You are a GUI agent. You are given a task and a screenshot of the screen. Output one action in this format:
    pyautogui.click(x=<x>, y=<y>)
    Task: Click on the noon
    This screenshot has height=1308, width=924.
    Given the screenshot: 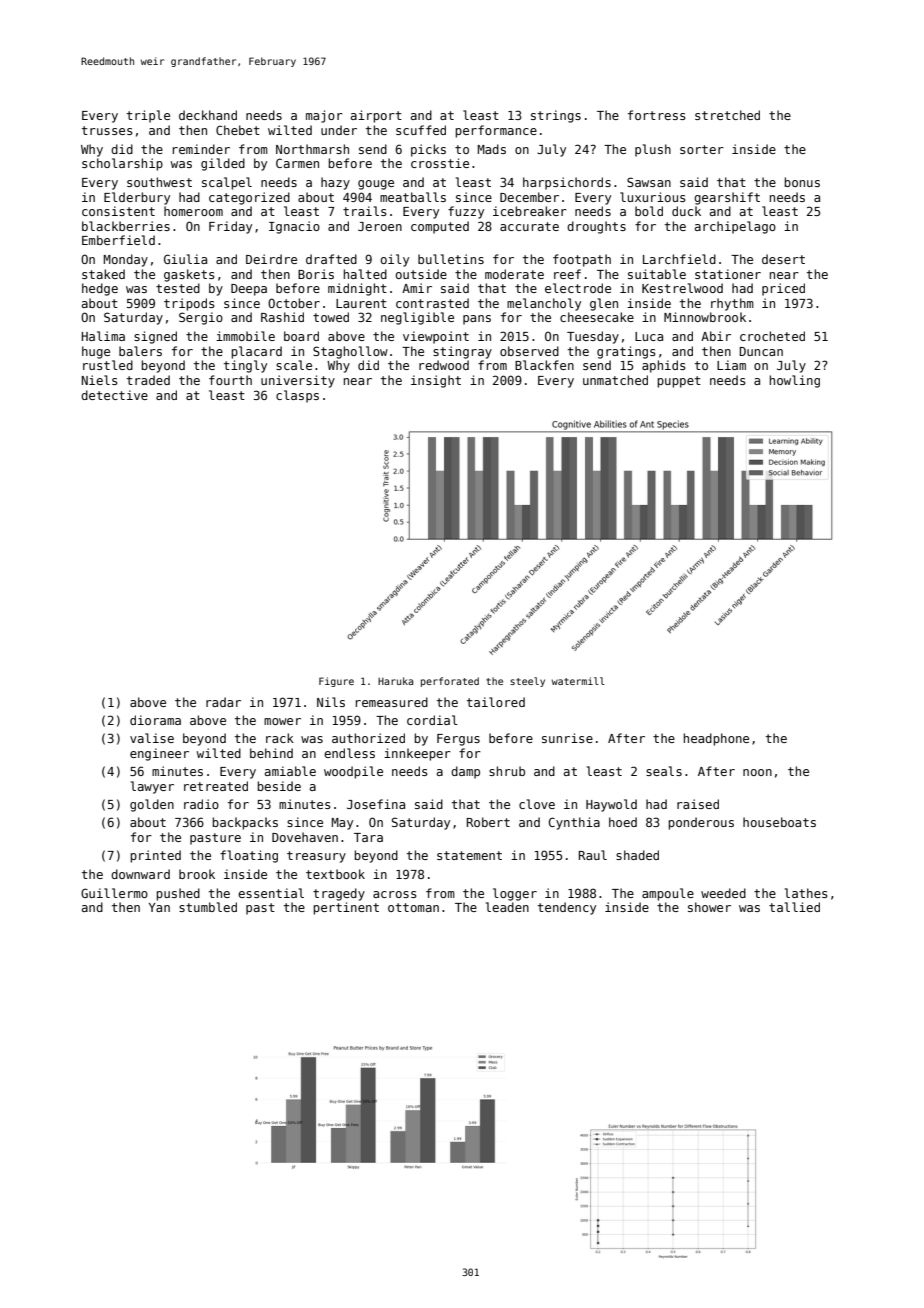 What is the action you would take?
    pyautogui.click(x=757, y=772)
